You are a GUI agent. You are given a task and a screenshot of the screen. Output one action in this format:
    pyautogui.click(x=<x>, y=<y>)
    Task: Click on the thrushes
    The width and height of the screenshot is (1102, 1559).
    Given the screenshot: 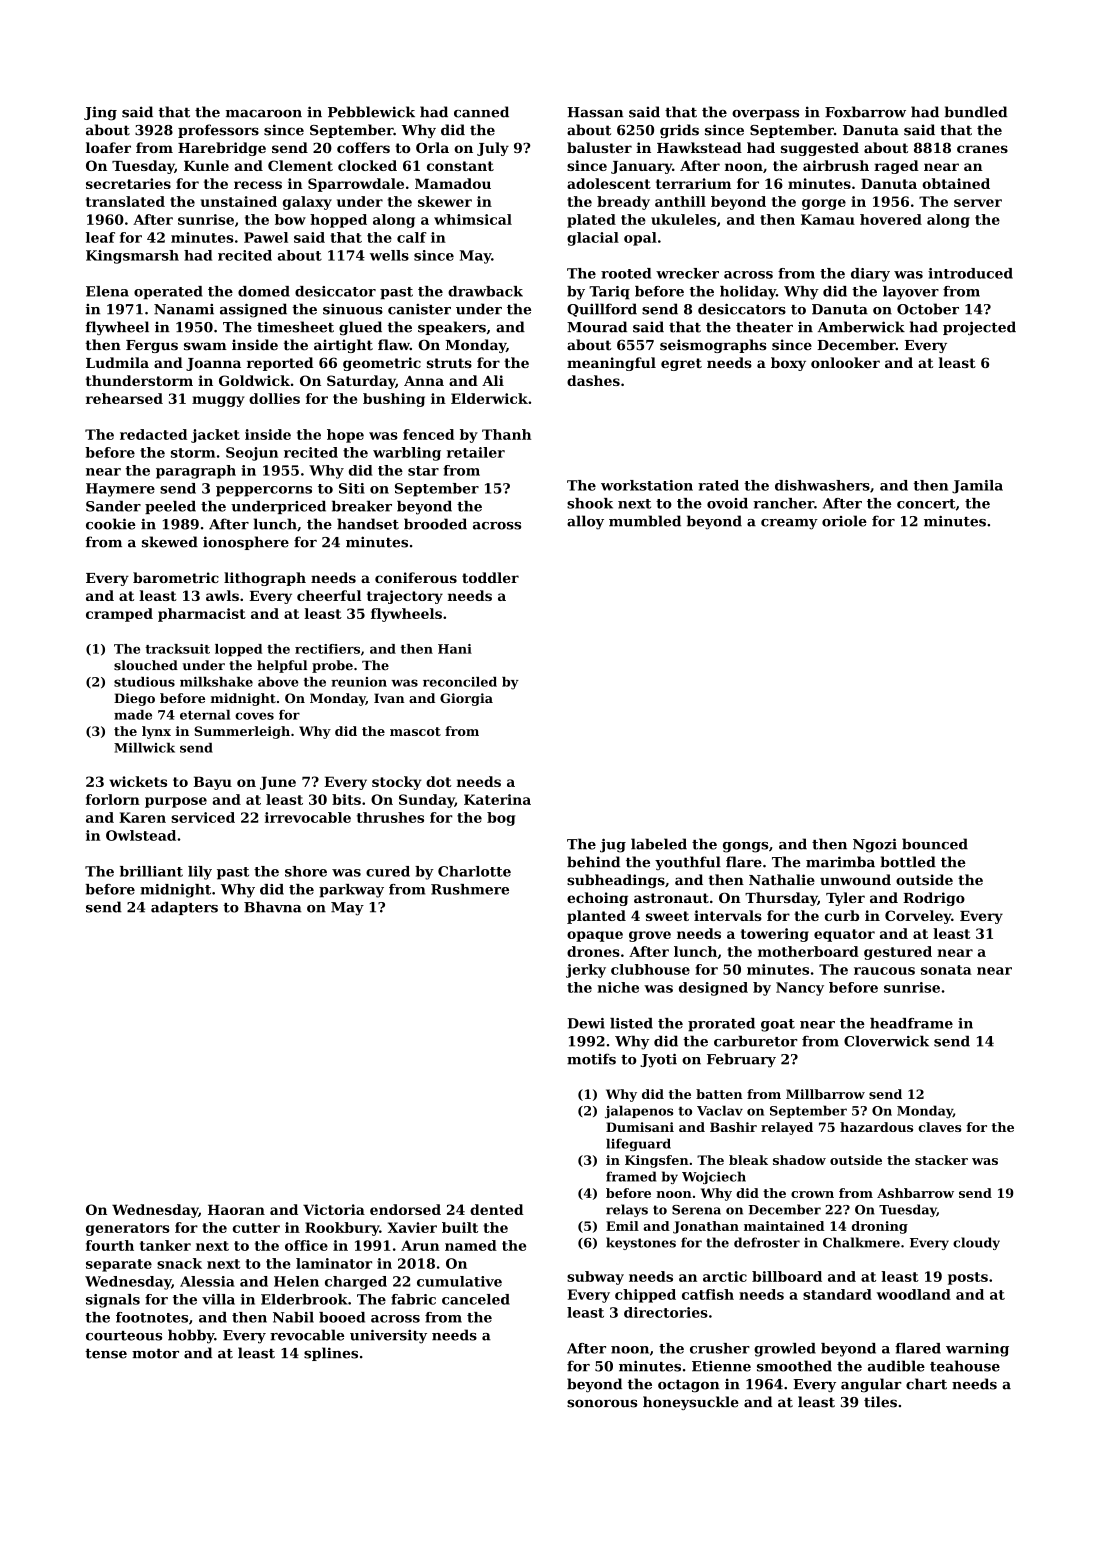 What is the action you would take?
    pyautogui.click(x=390, y=817)
